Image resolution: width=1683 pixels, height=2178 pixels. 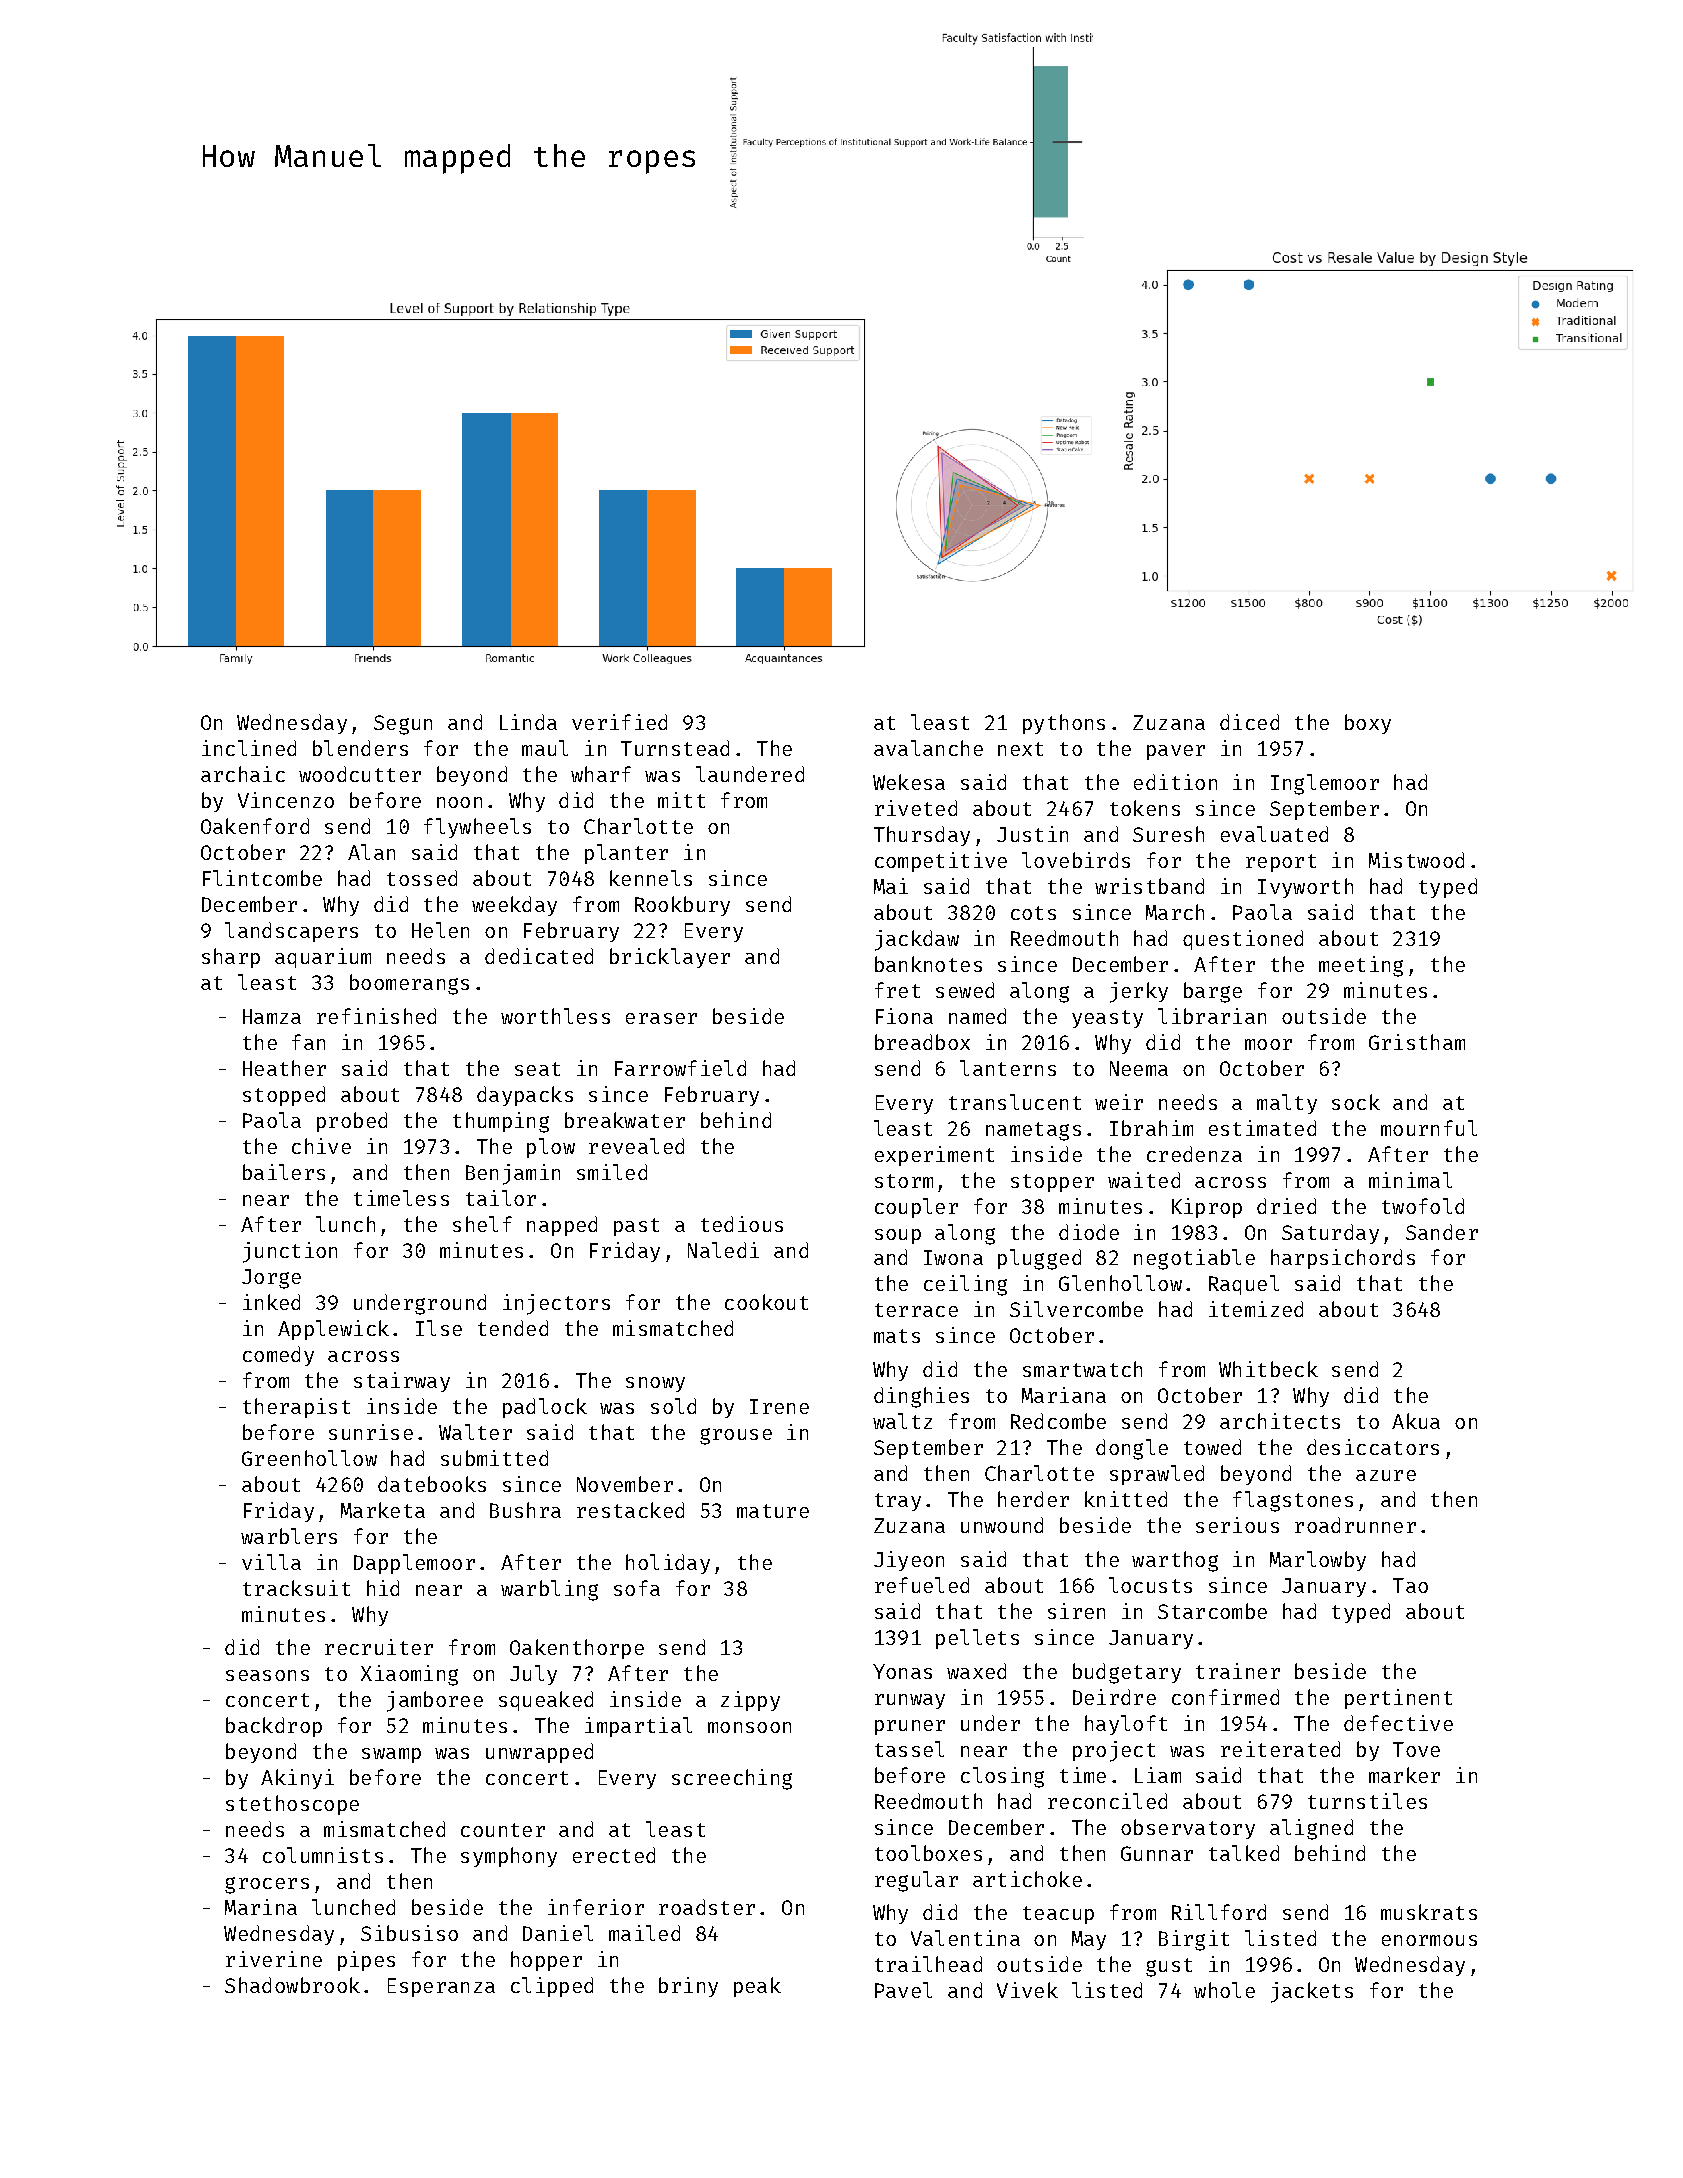 I want to click on Tove, so click(x=1416, y=1749).
